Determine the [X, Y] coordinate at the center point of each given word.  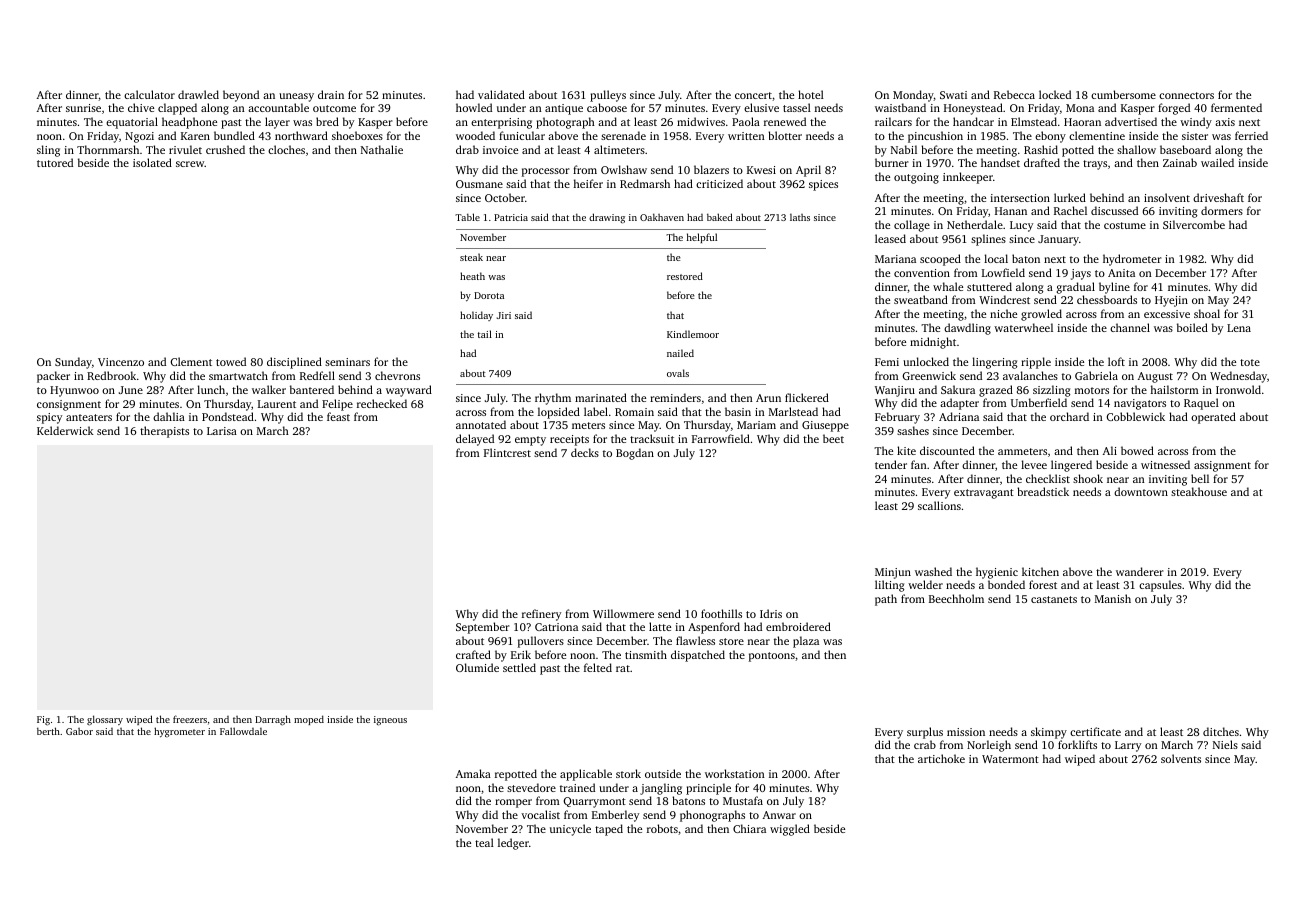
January [1058, 240]
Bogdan [635, 454]
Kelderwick [65, 430]
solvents [1181, 758]
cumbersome [1123, 94]
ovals [678, 373]
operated [1213, 418]
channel [1130, 327]
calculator [149, 94]
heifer [588, 183]
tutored [55, 162]
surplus [925, 733]
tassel [797, 107]
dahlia [169, 416]
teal [484, 842]
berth [48, 731]
